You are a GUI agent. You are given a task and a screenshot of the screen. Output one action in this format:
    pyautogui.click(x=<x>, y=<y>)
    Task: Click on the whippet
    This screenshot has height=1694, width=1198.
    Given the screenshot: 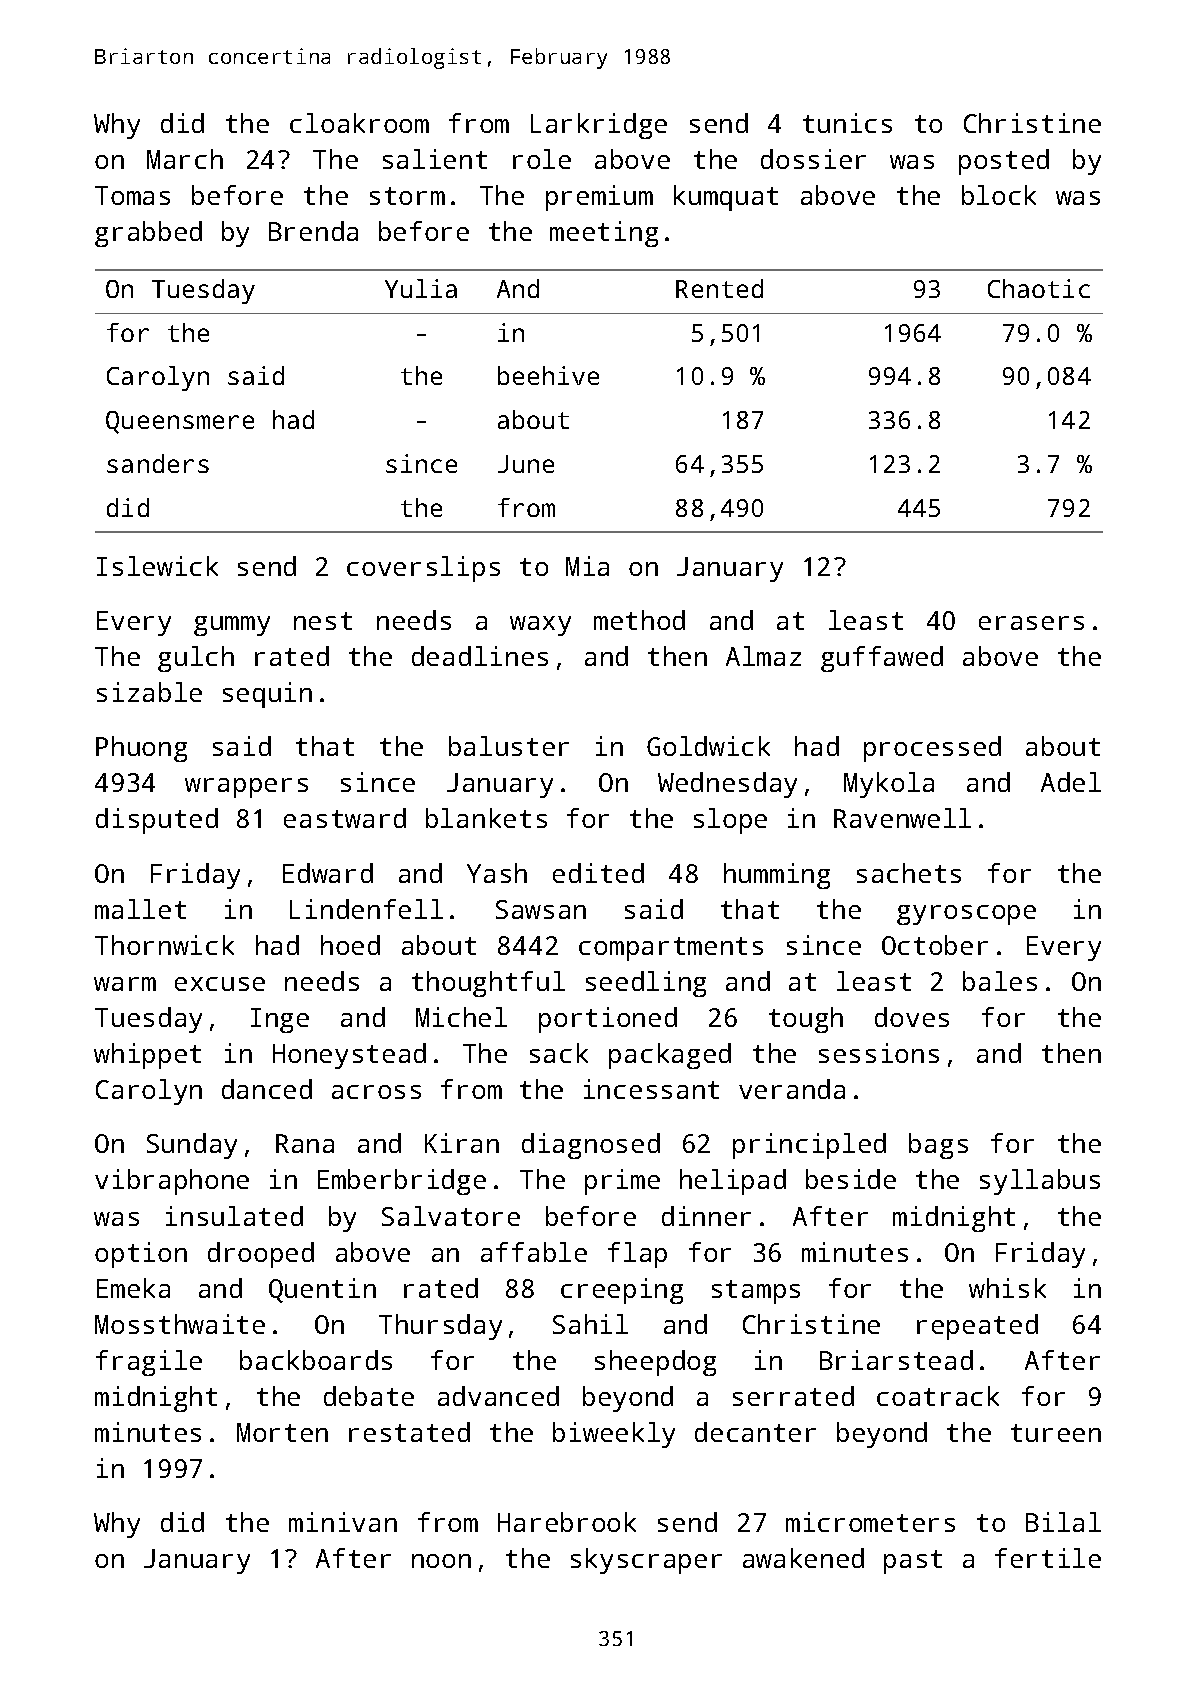 What is the action you would take?
    pyautogui.click(x=147, y=1056)
